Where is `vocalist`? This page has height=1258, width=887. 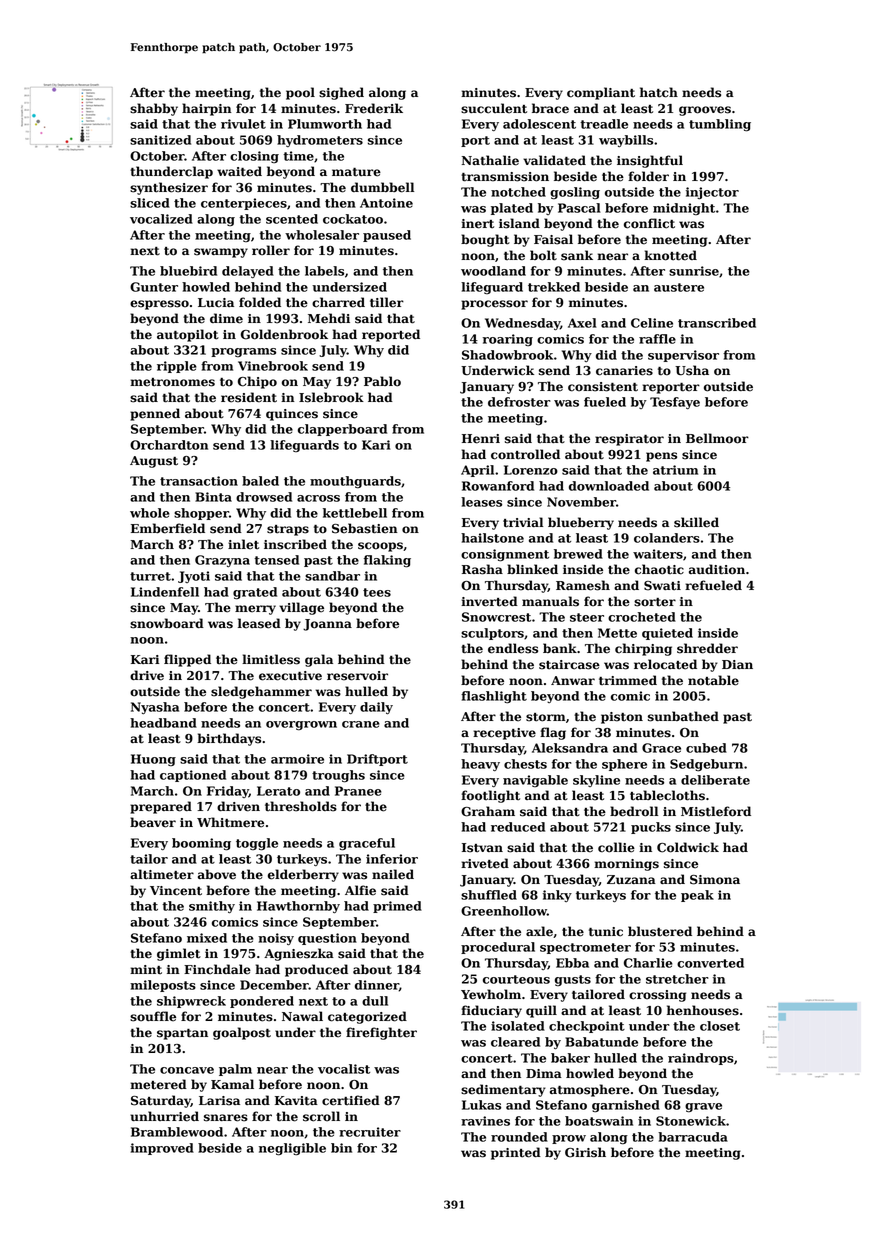
vocalist is located at coordinates (344, 1069).
